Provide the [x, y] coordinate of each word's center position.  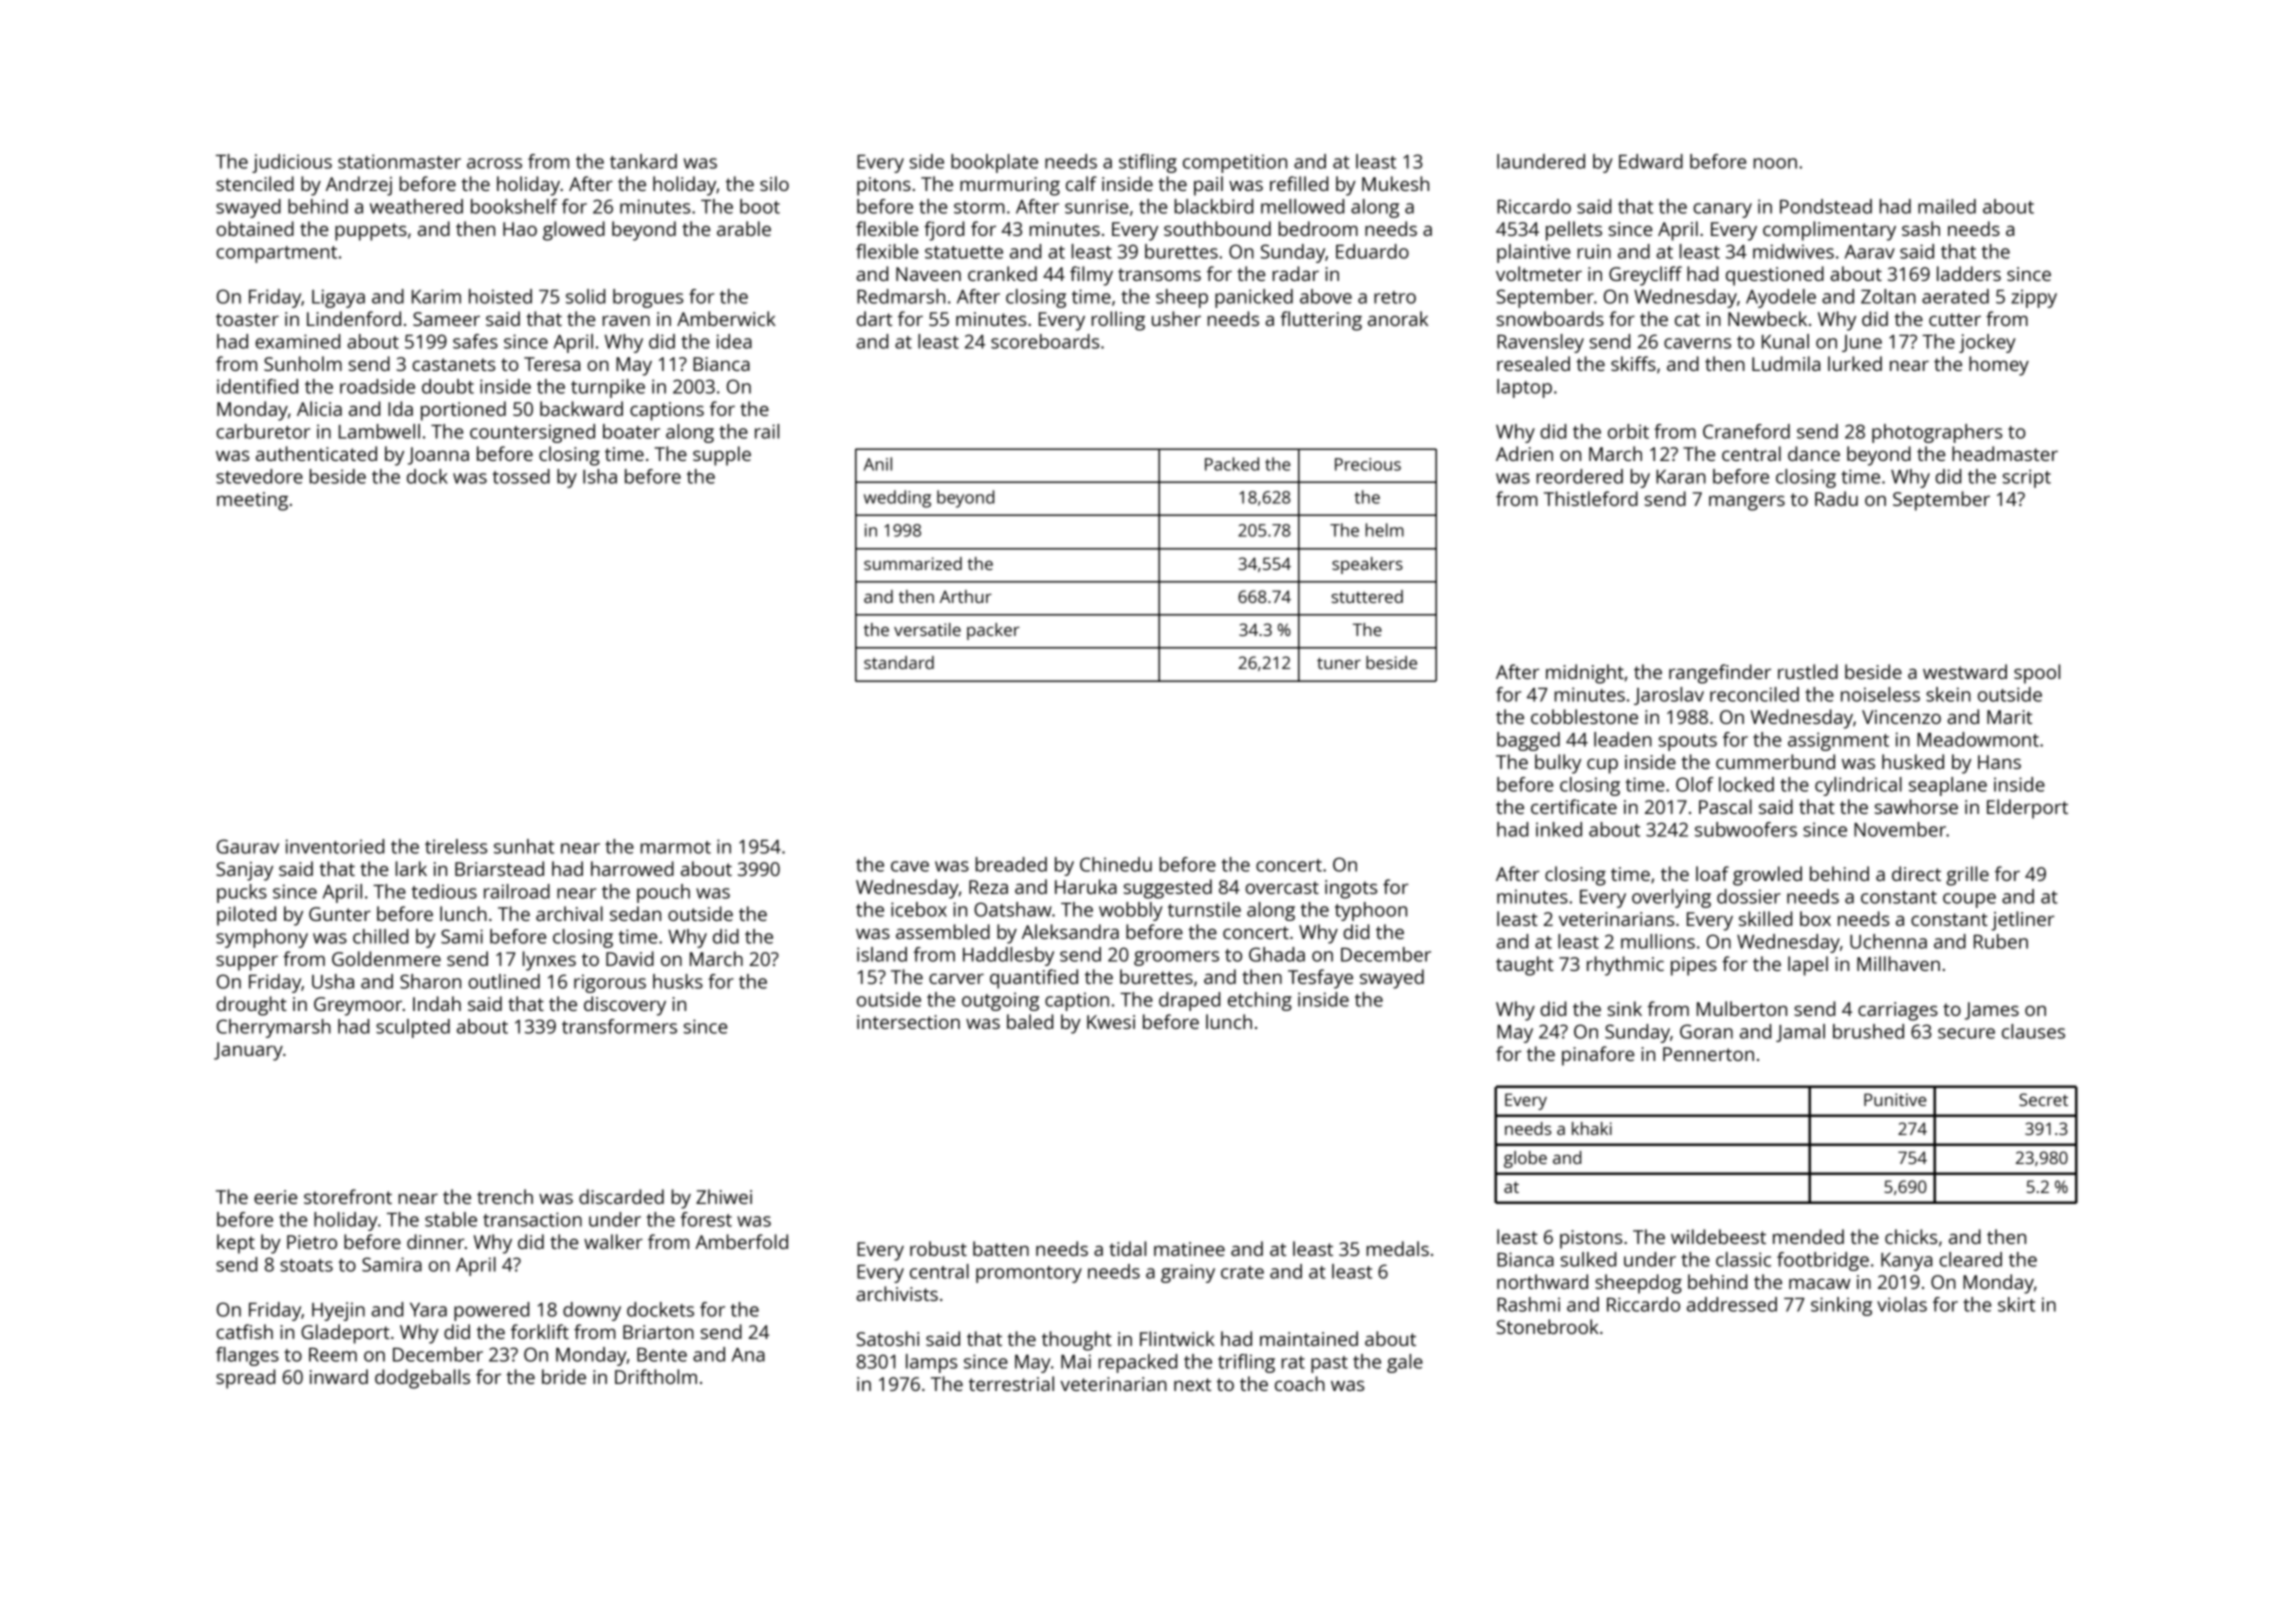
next [1192, 1384]
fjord [944, 231]
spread [245, 1379]
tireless [456, 846]
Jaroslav [1669, 696]
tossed [521, 476]
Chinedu [1116, 864]
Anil [878, 464]
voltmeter [1539, 273]
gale [1405, 1363]
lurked [1855, 363]
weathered [416, 206]
